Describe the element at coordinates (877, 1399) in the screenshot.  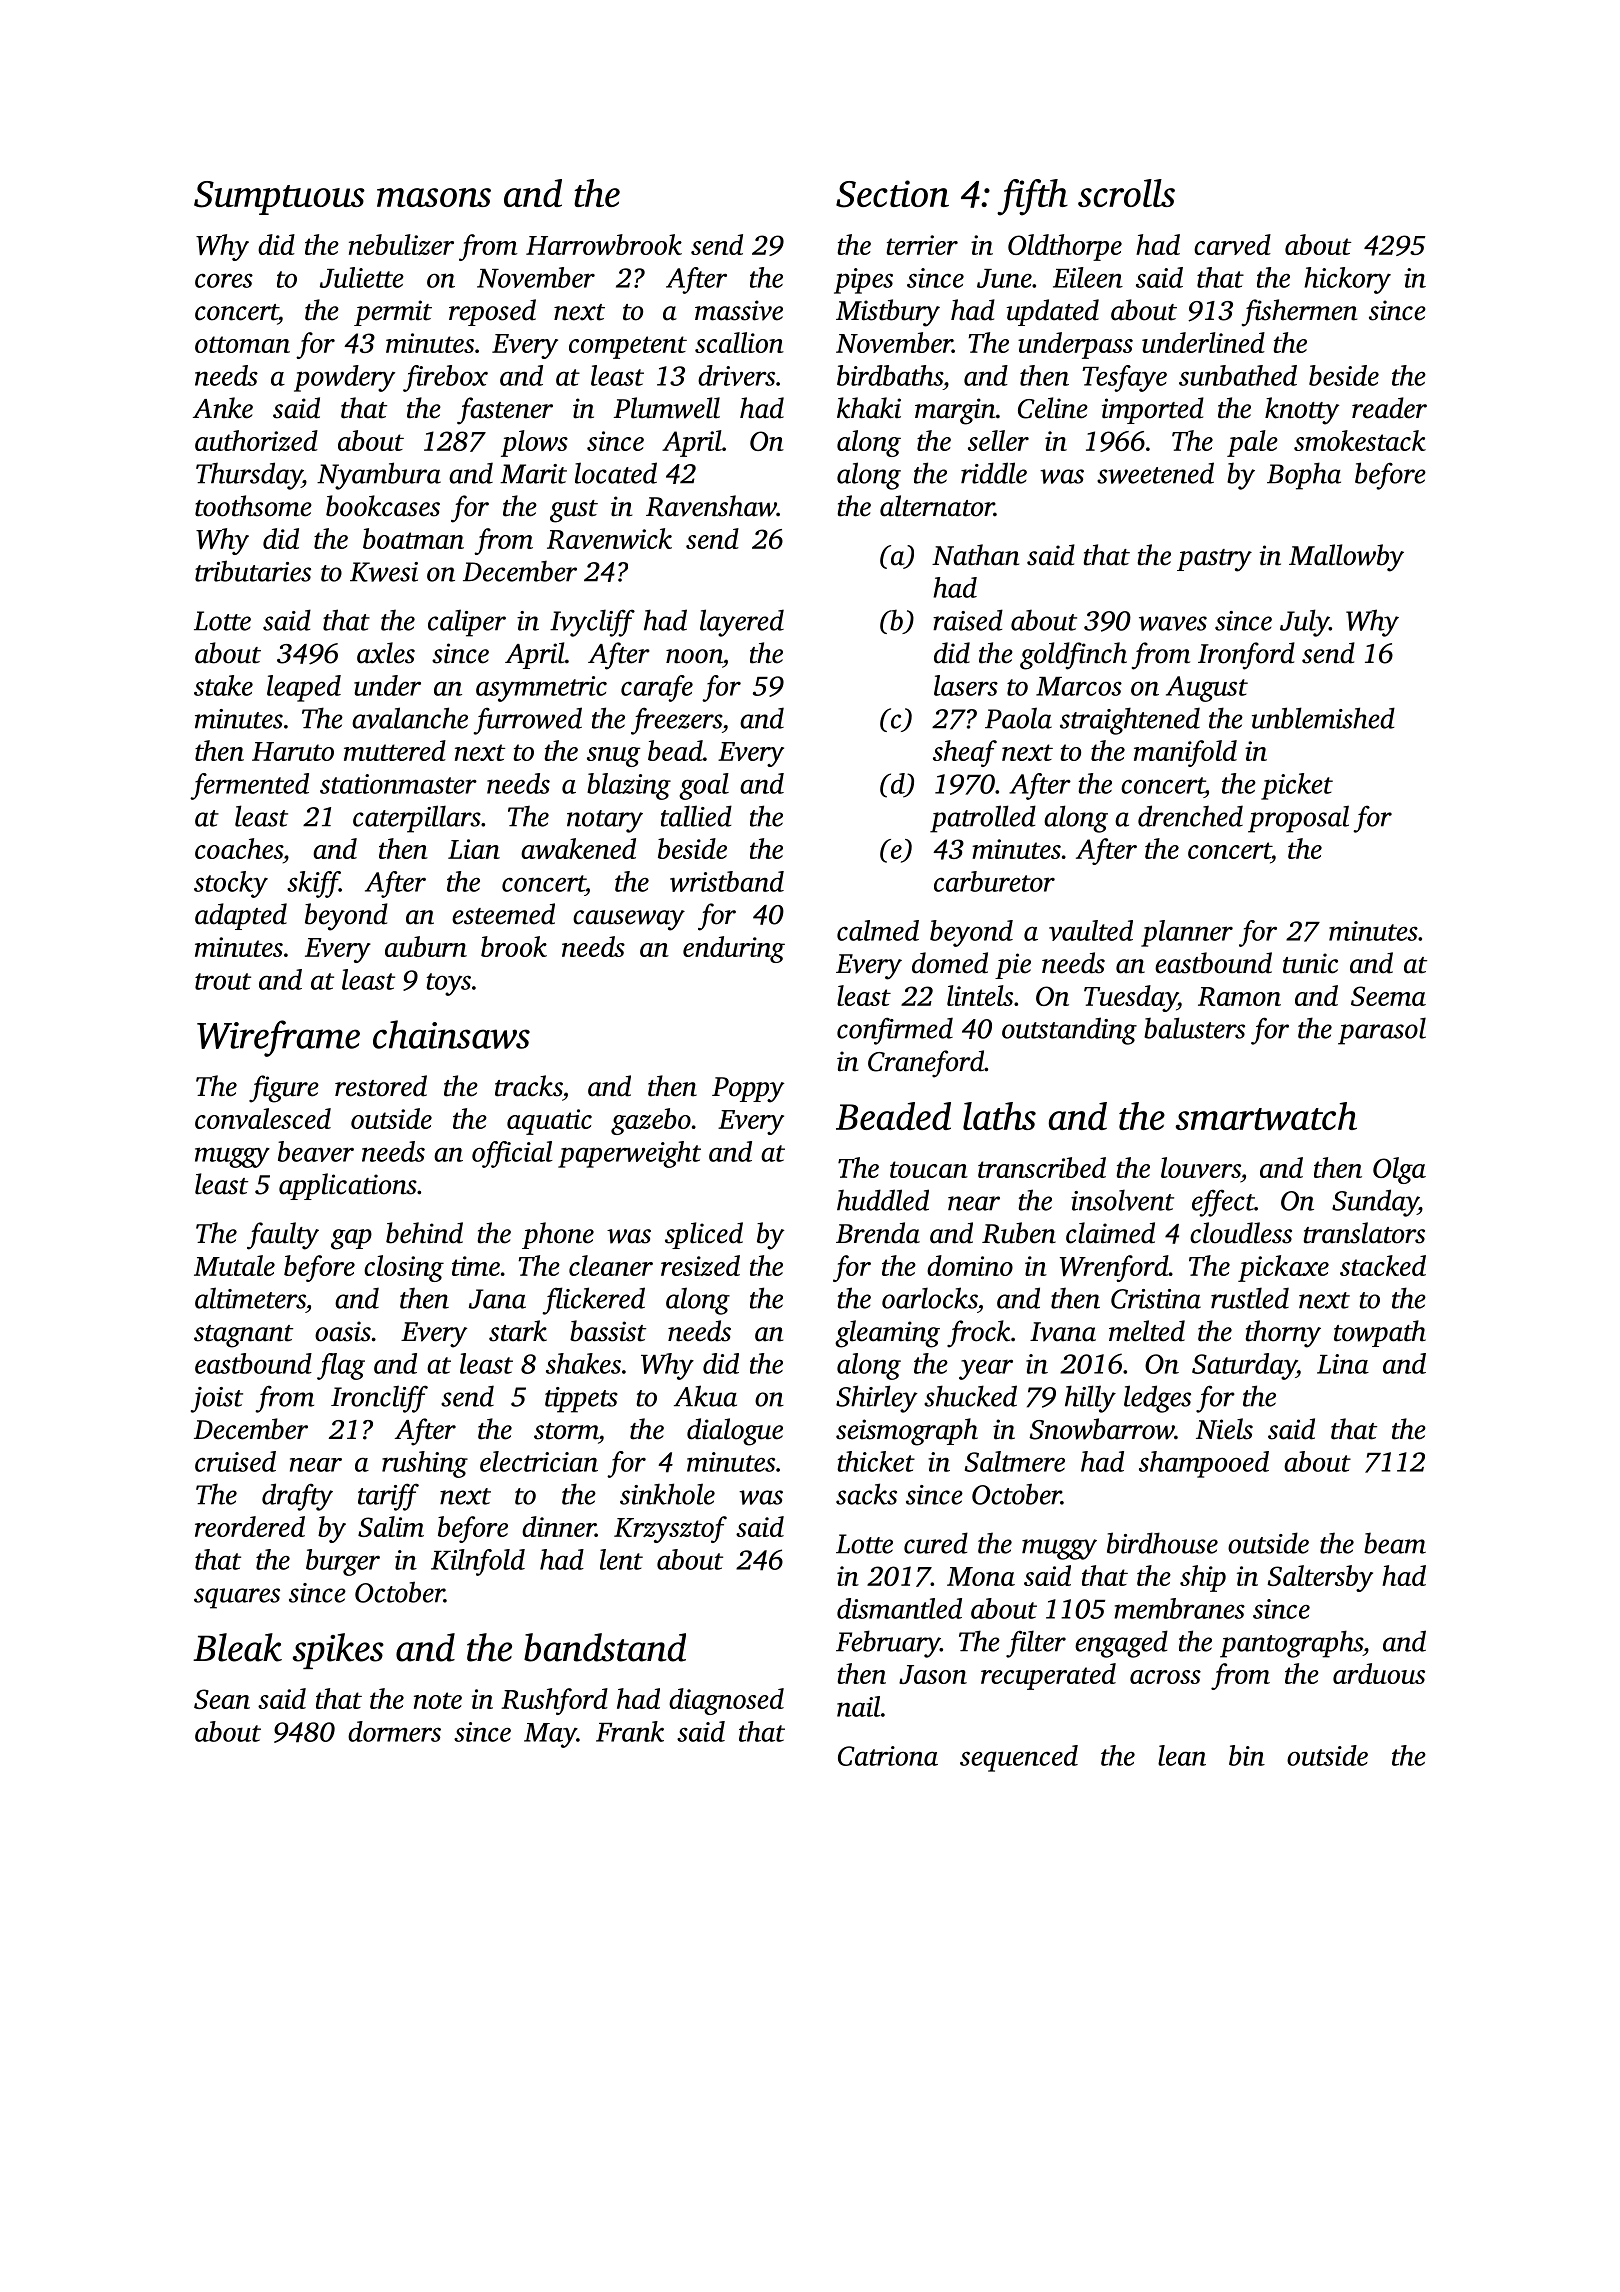
I see `Shirley` at that location.
